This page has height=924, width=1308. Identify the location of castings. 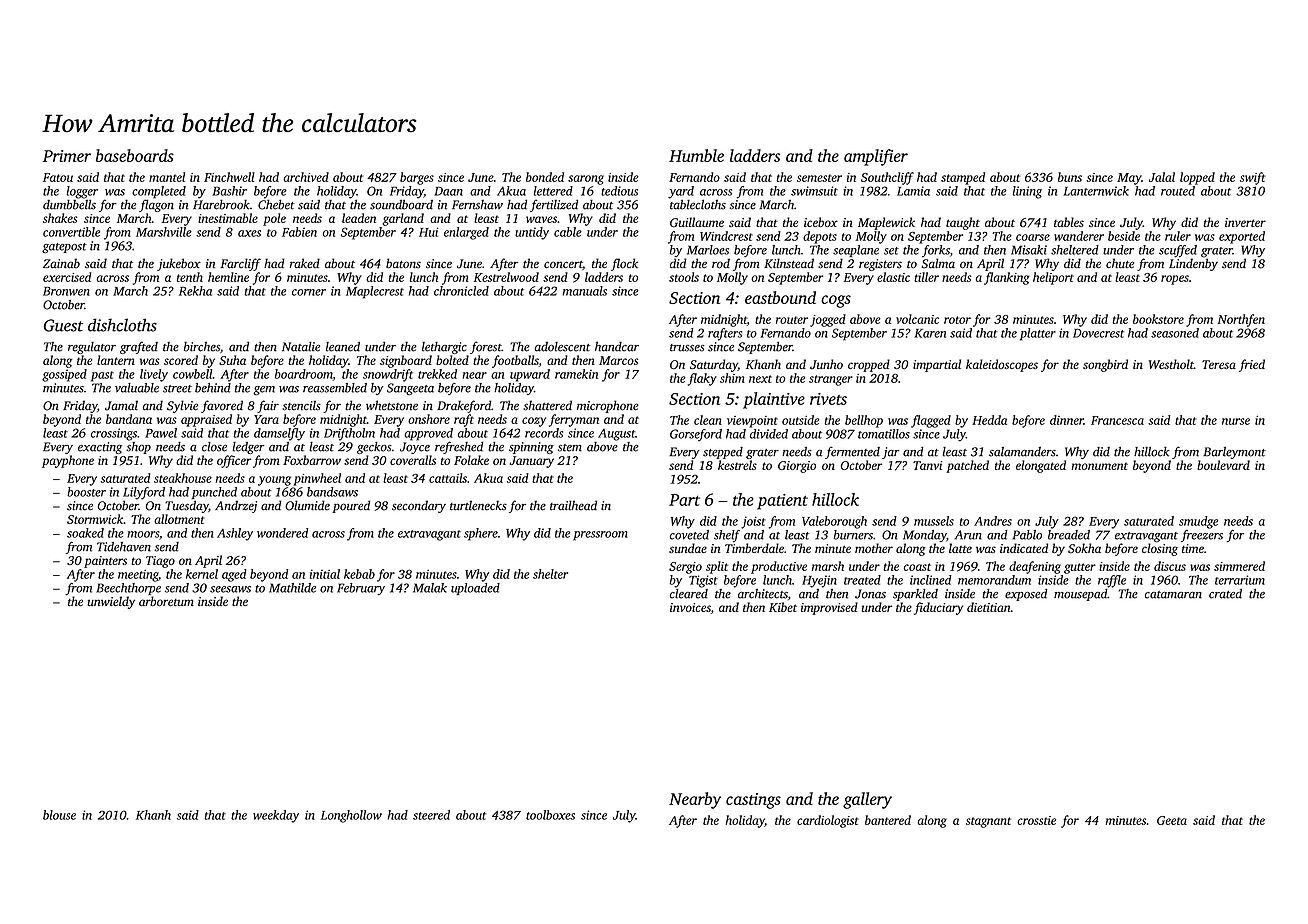
(753, 801).
